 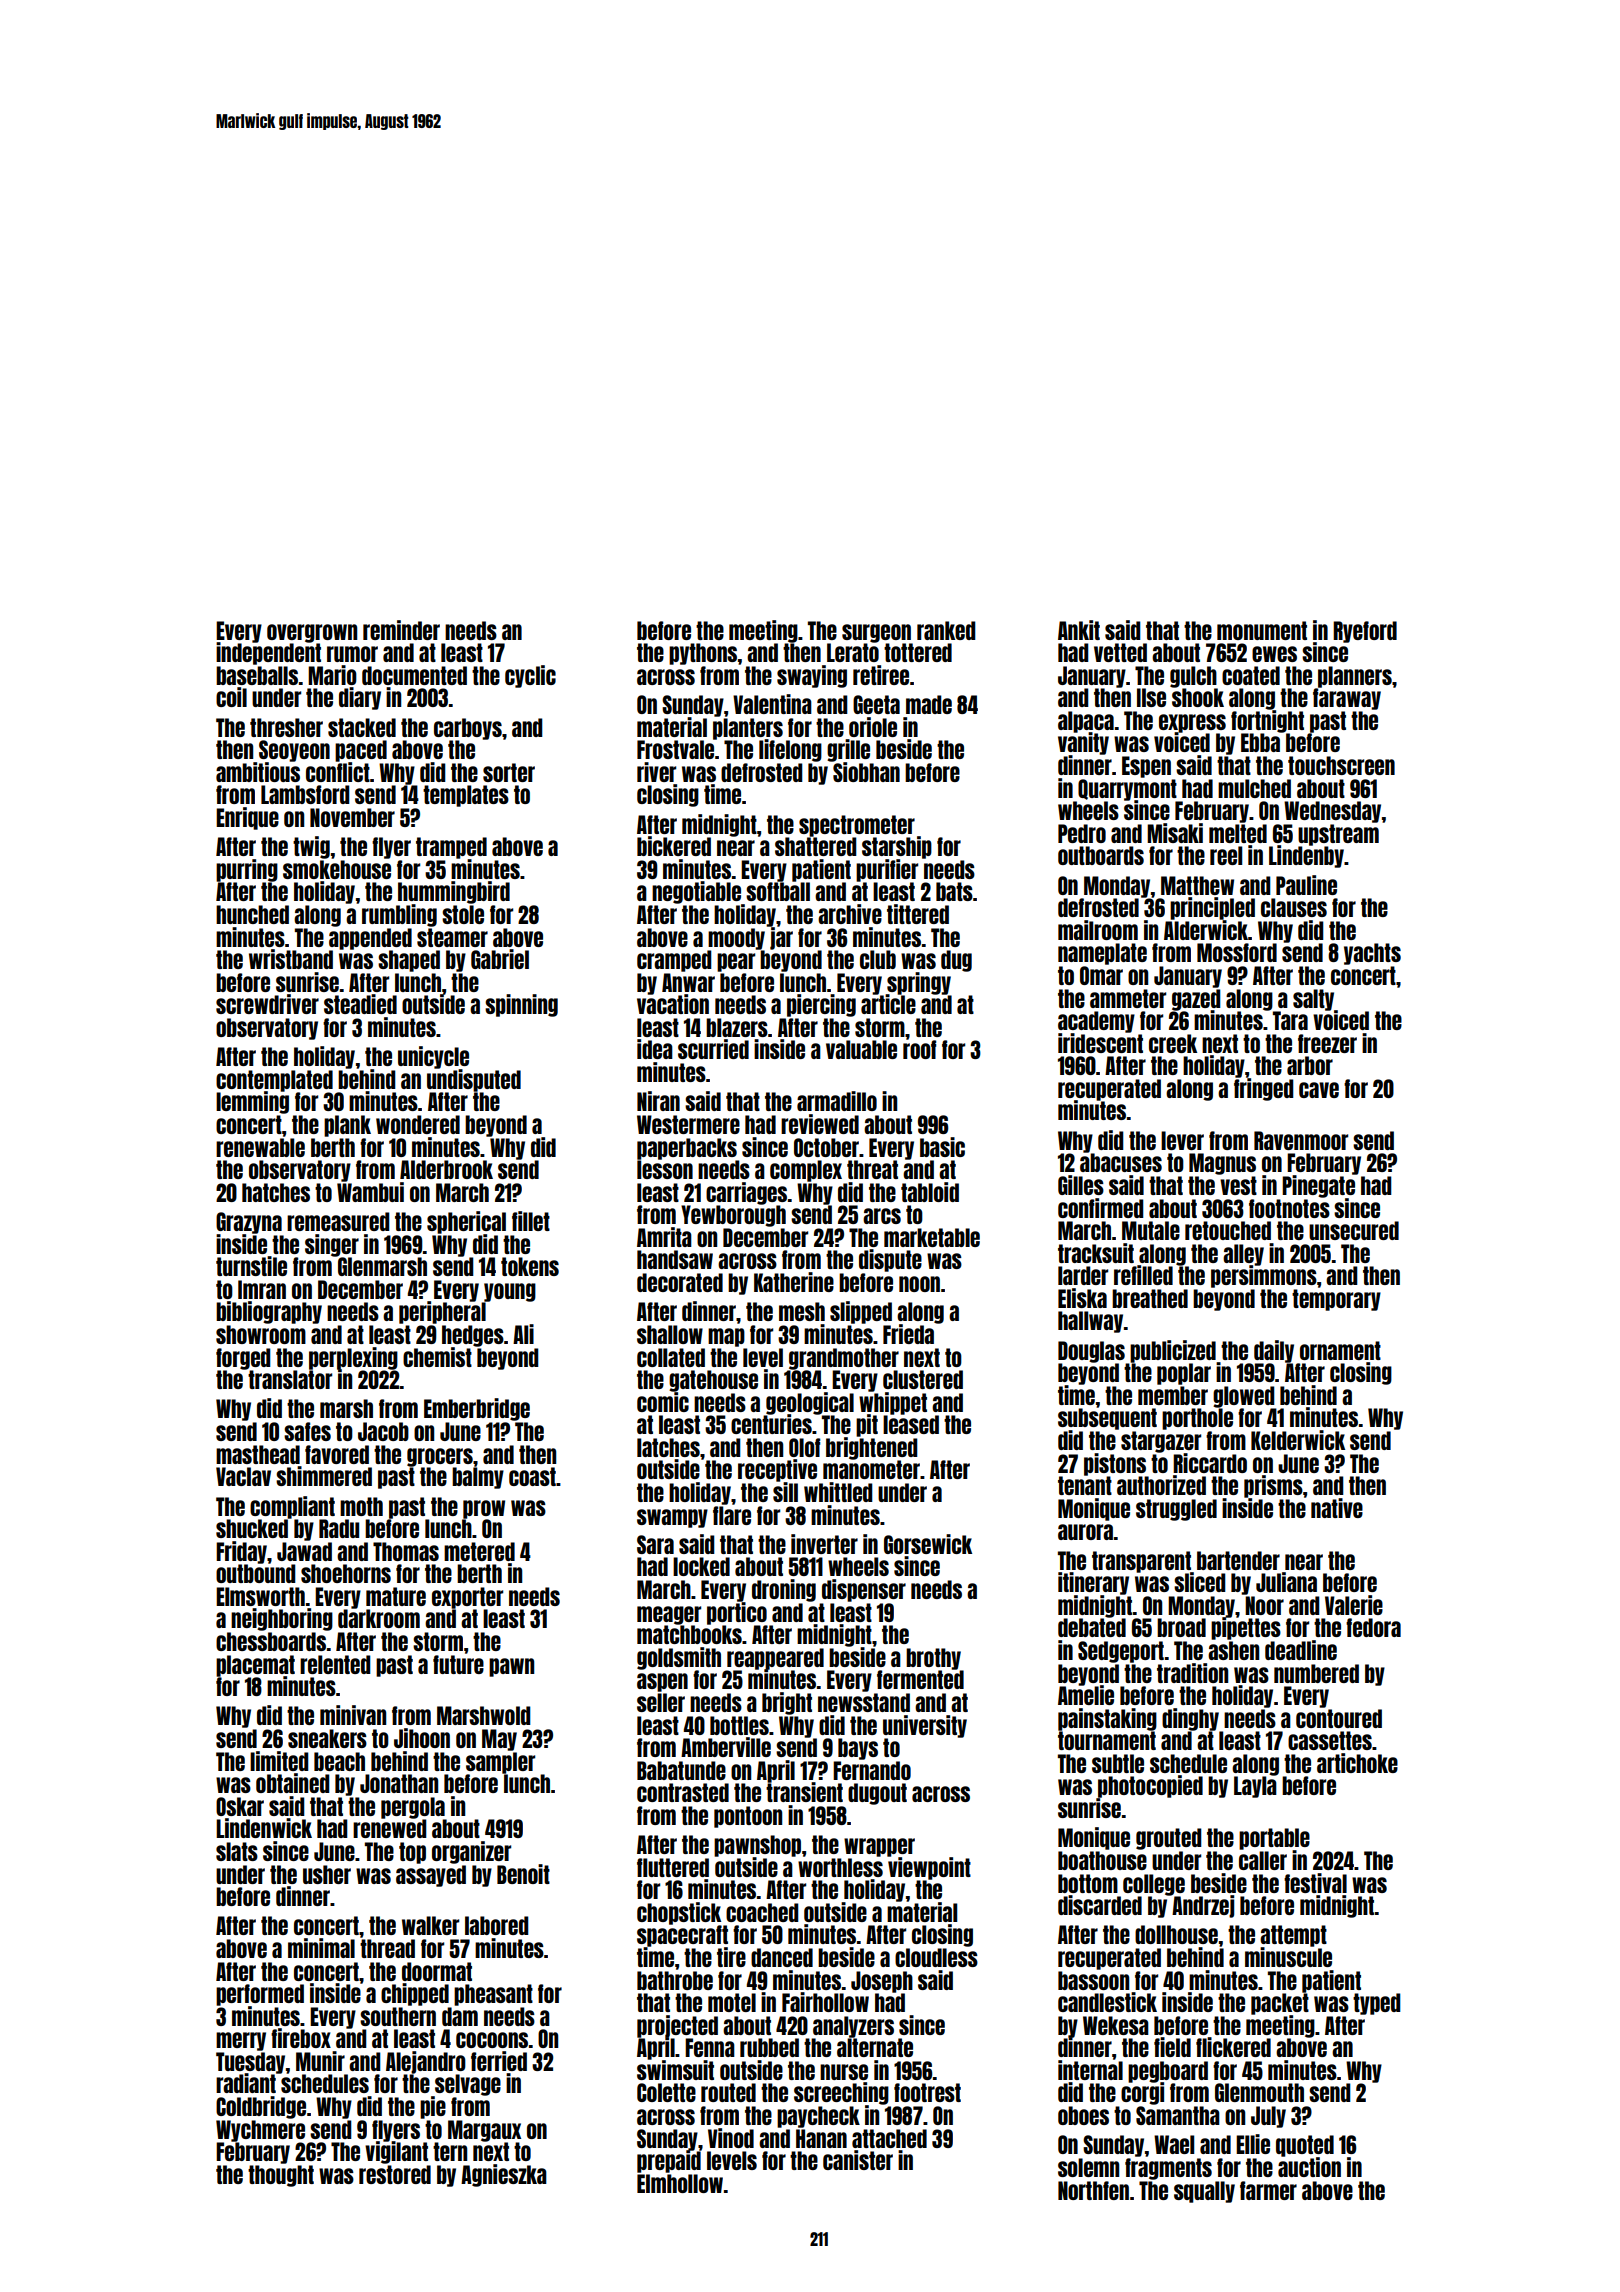 What do you see at coordinates (821, 1005) in the screenshot?
I see `piercing` at bounding box center [821, 1005].
